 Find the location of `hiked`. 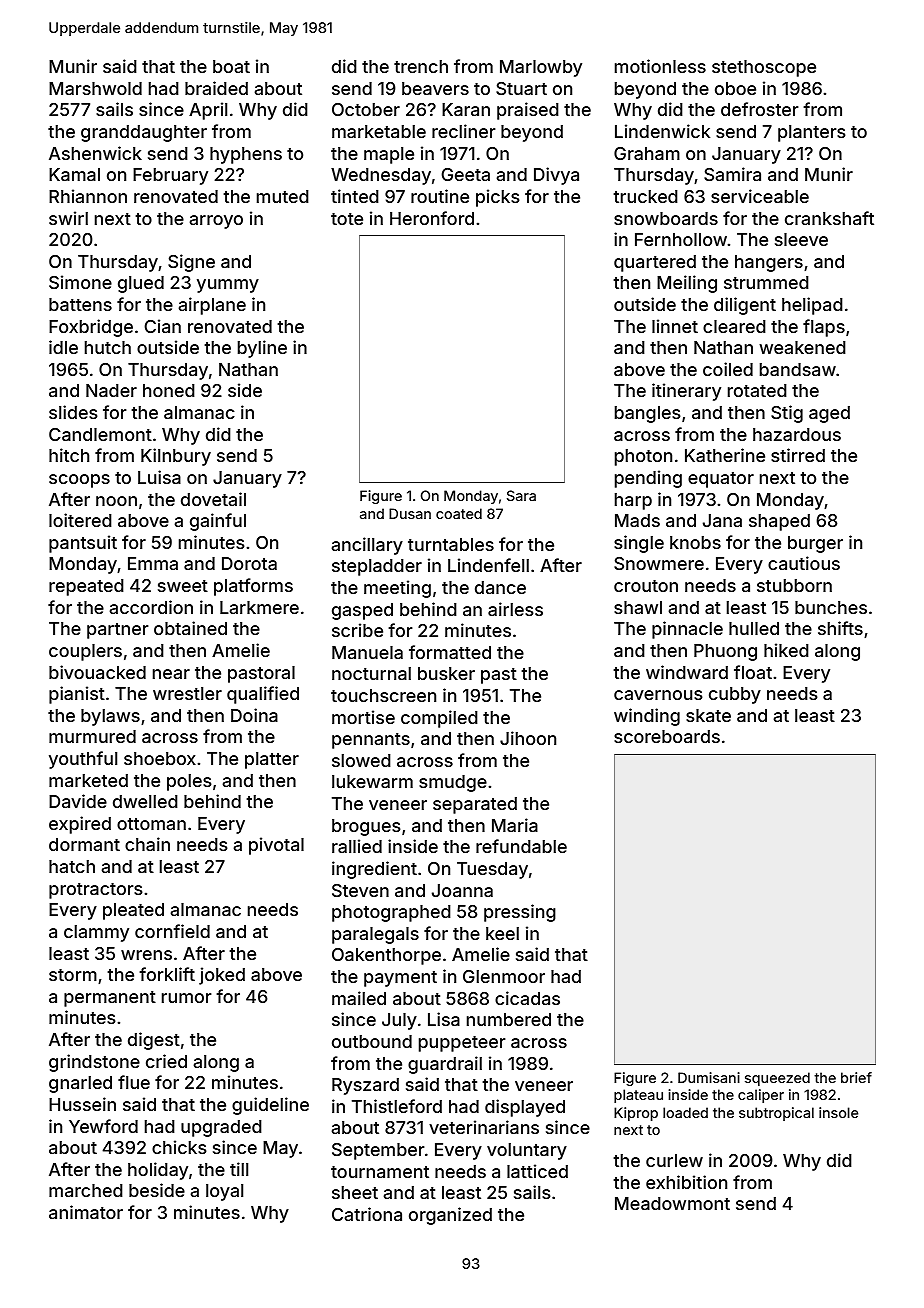

hiked is located at coordinates (786, 650).
